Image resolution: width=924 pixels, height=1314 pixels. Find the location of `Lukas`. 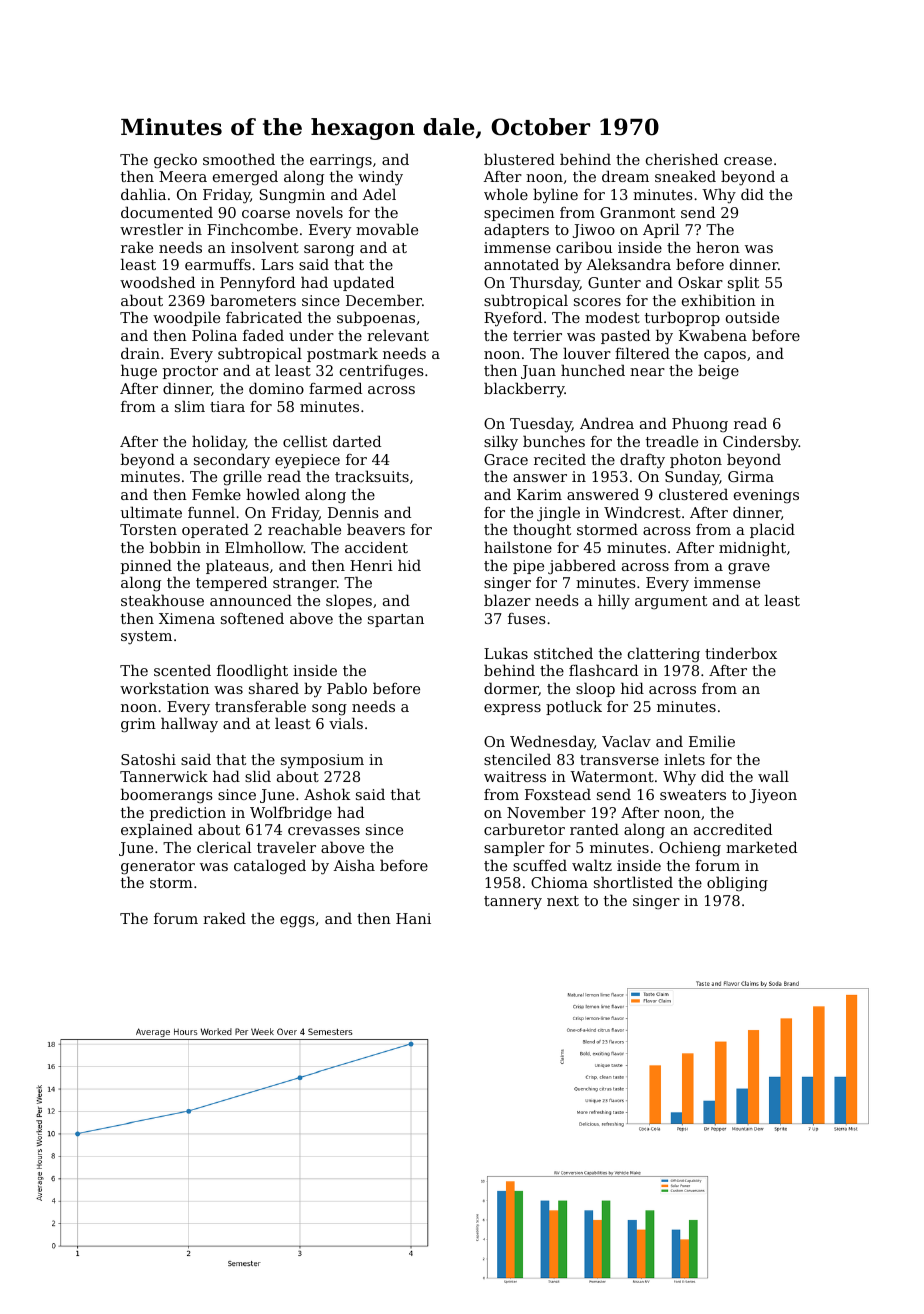

Lukas is located at coordinates (506, 653).
